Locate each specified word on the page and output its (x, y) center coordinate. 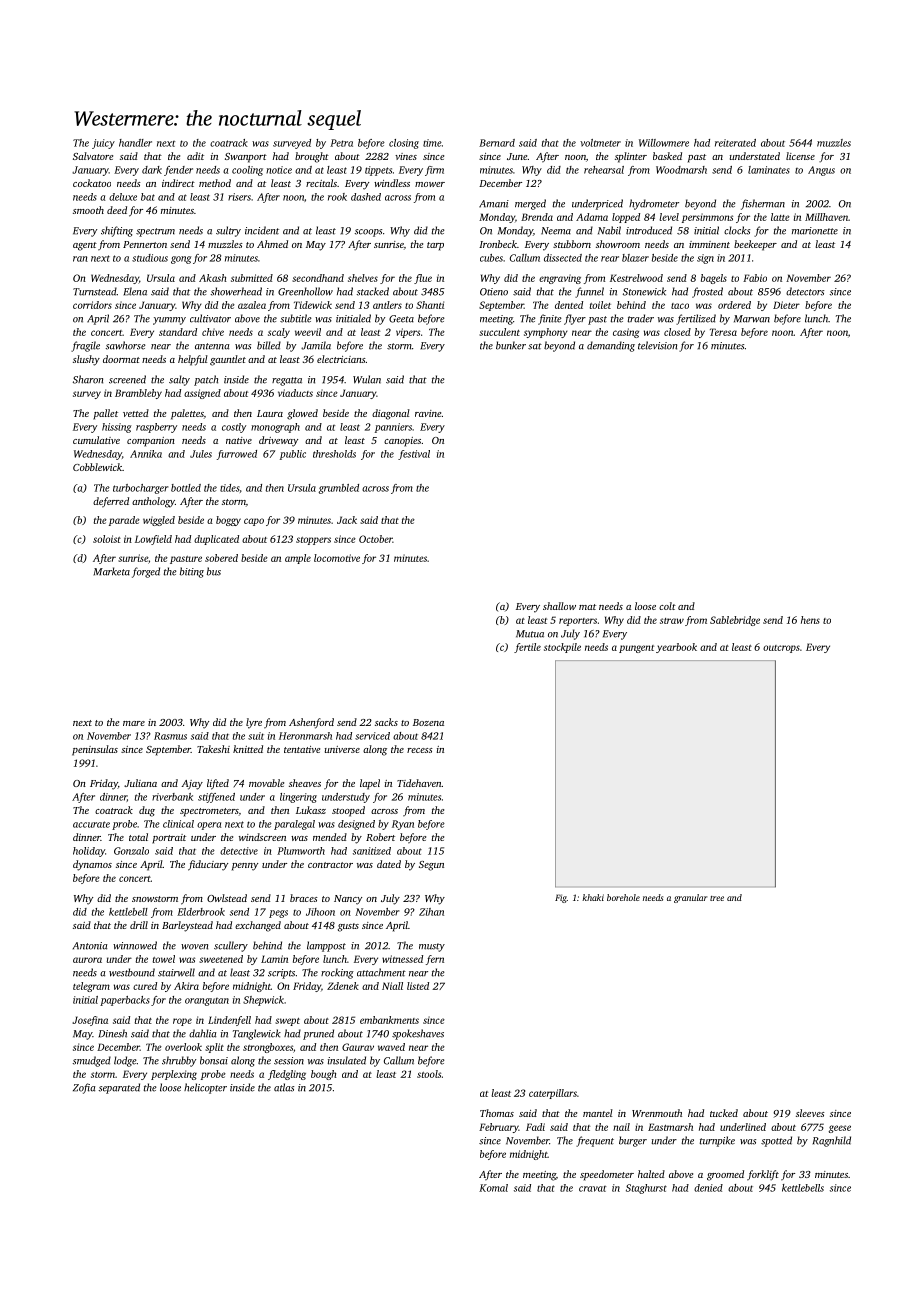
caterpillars (553, 1094)
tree (717, 898)
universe (342, 749)
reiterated (735, 143)
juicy (103, 144)
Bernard (497, 143)
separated (119, 1088)
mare (134, 723)
